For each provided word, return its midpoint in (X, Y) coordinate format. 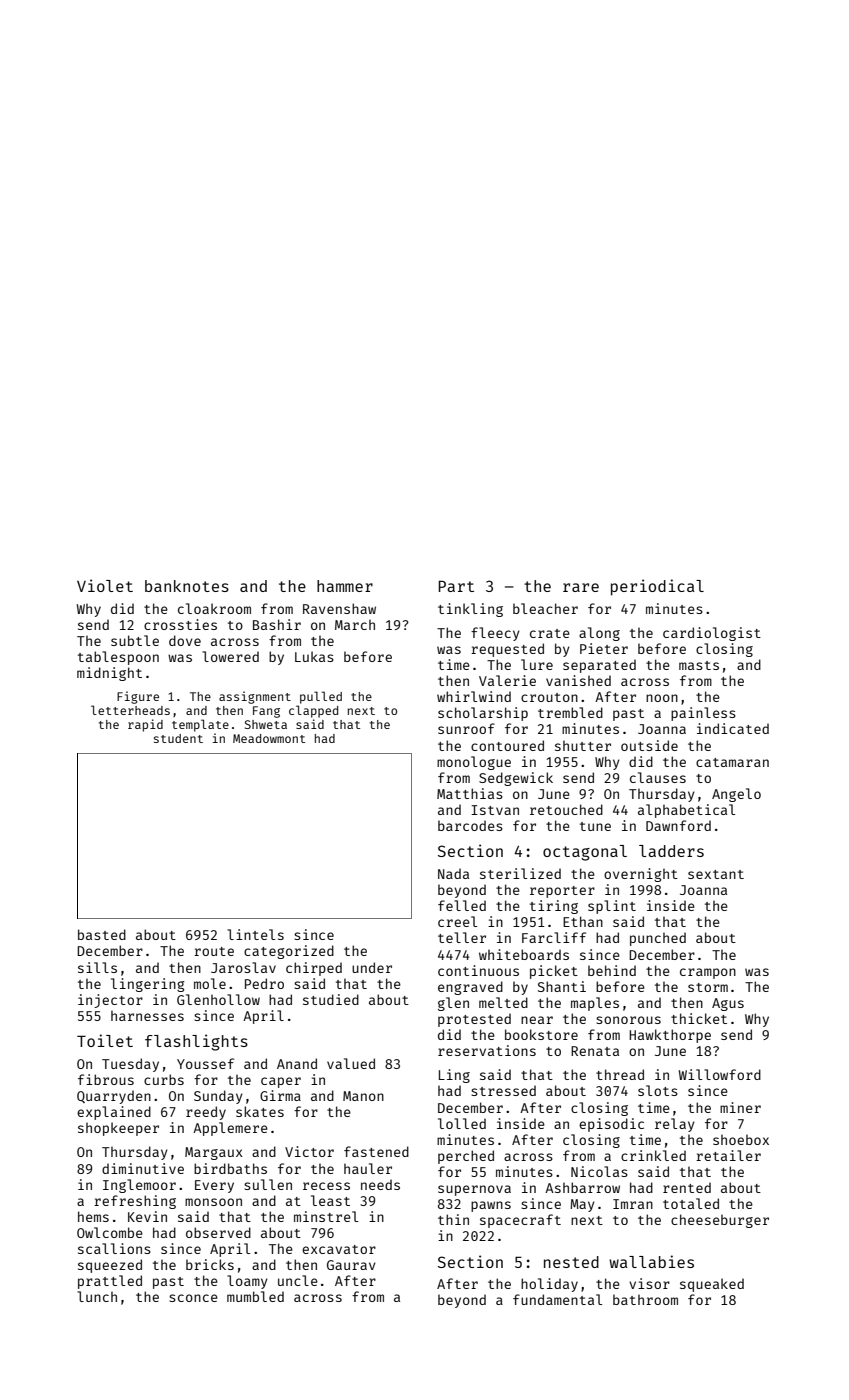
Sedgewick (516, 779)
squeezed (110, 1266)
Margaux (214, 1153)
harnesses (147, 1016)
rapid (145, 725)
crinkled (653, 1155)
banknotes (187, 586)
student (178, 738)
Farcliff (554, 937)
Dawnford (678, 825)
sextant (716, 874)
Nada (453, 873)
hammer (345, 586)
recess (326, 1186)
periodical (657, 587)
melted (503, 1002)
